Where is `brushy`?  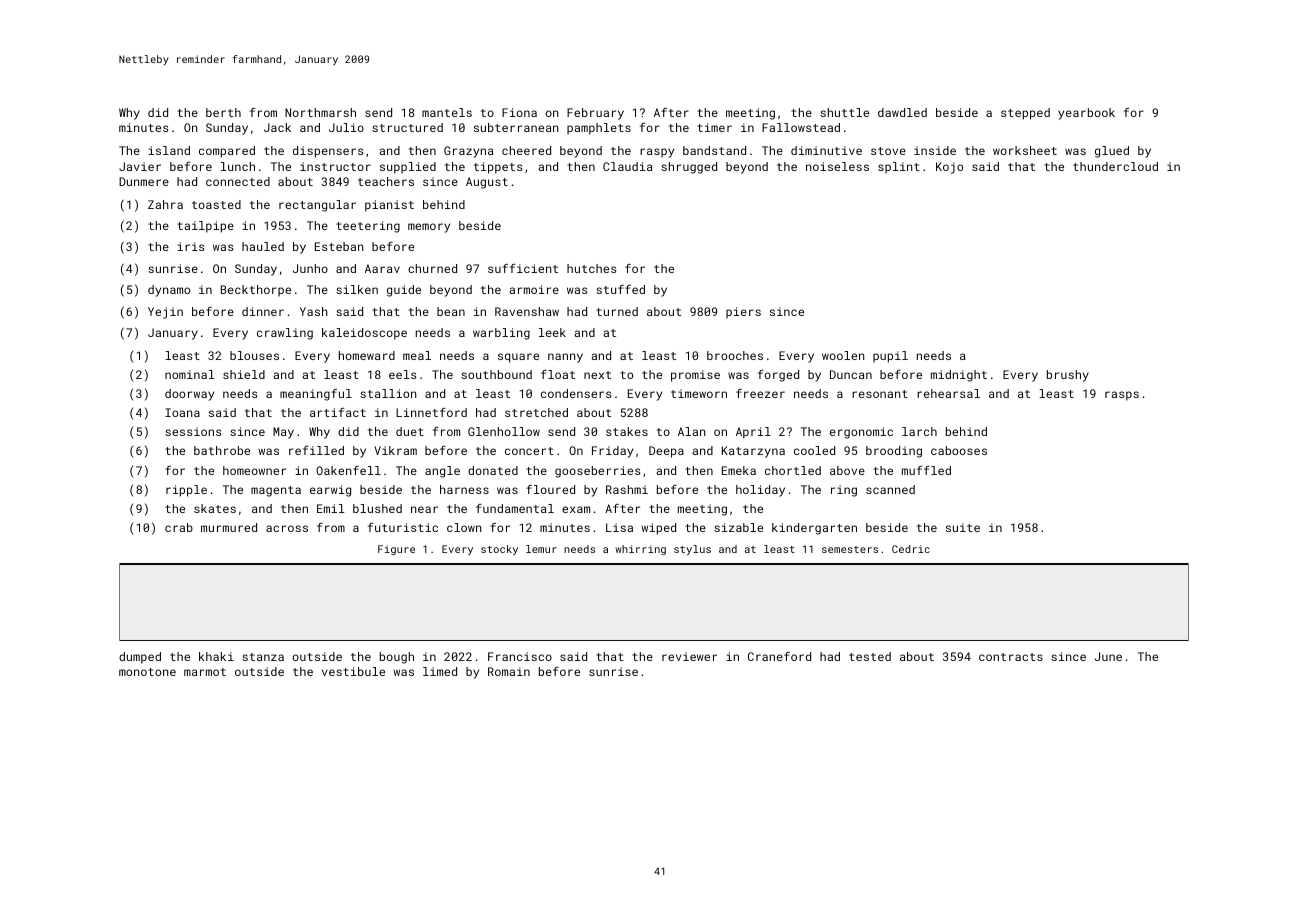 brushy is located at coordinates (1068, 376).
